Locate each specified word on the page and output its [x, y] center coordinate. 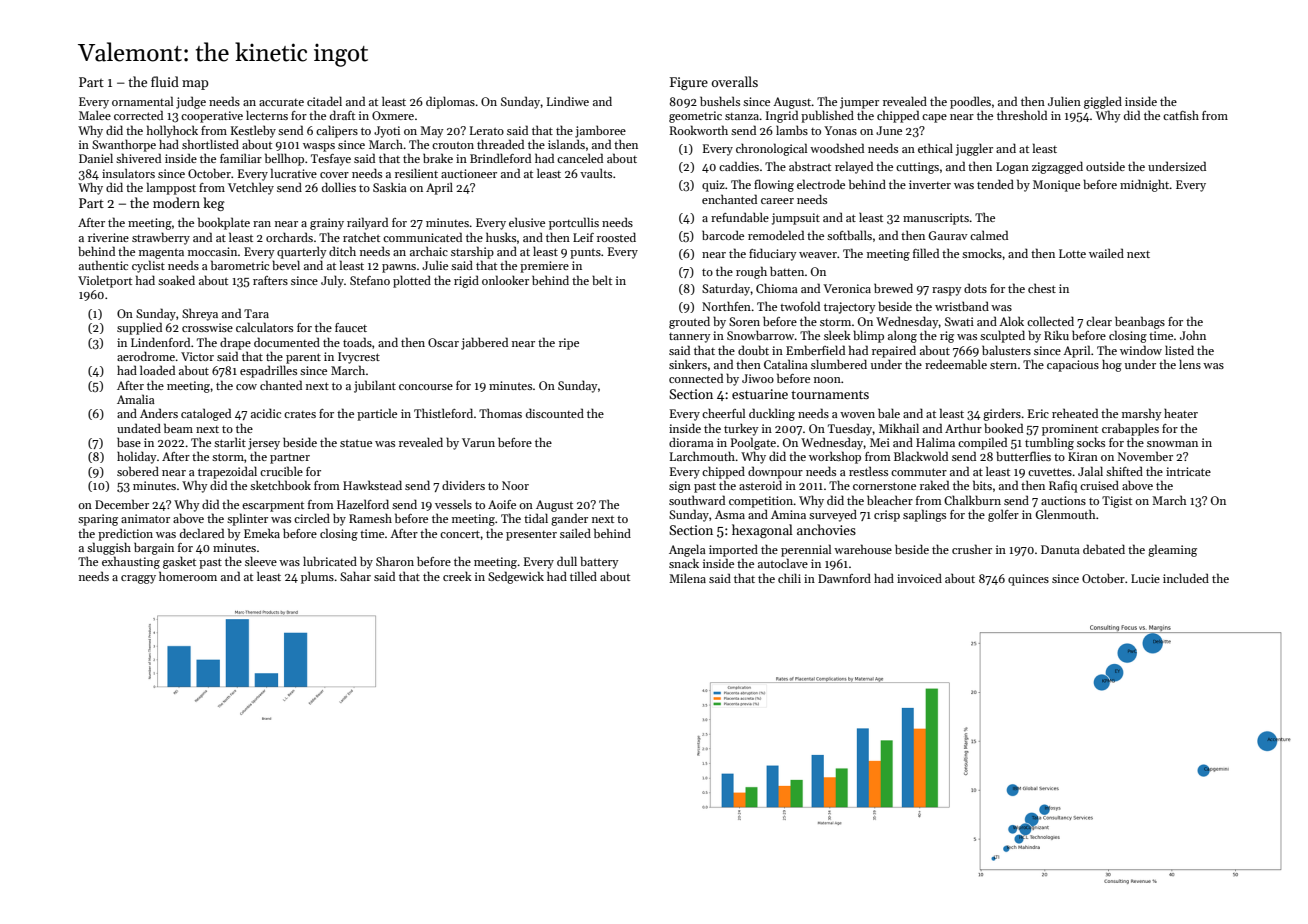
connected [696, 378]
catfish [1181, 115]
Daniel [96, 158]
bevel [286, 265]
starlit [230, 442]
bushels [720, 101]
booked [1003, 428]
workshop [835, 457]
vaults [596, 173]
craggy [138, 579]
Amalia [136, 399]
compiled [982, 443]
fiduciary [773, 254]
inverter [930, 184]
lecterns [267, 115]
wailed [1106, 253]
